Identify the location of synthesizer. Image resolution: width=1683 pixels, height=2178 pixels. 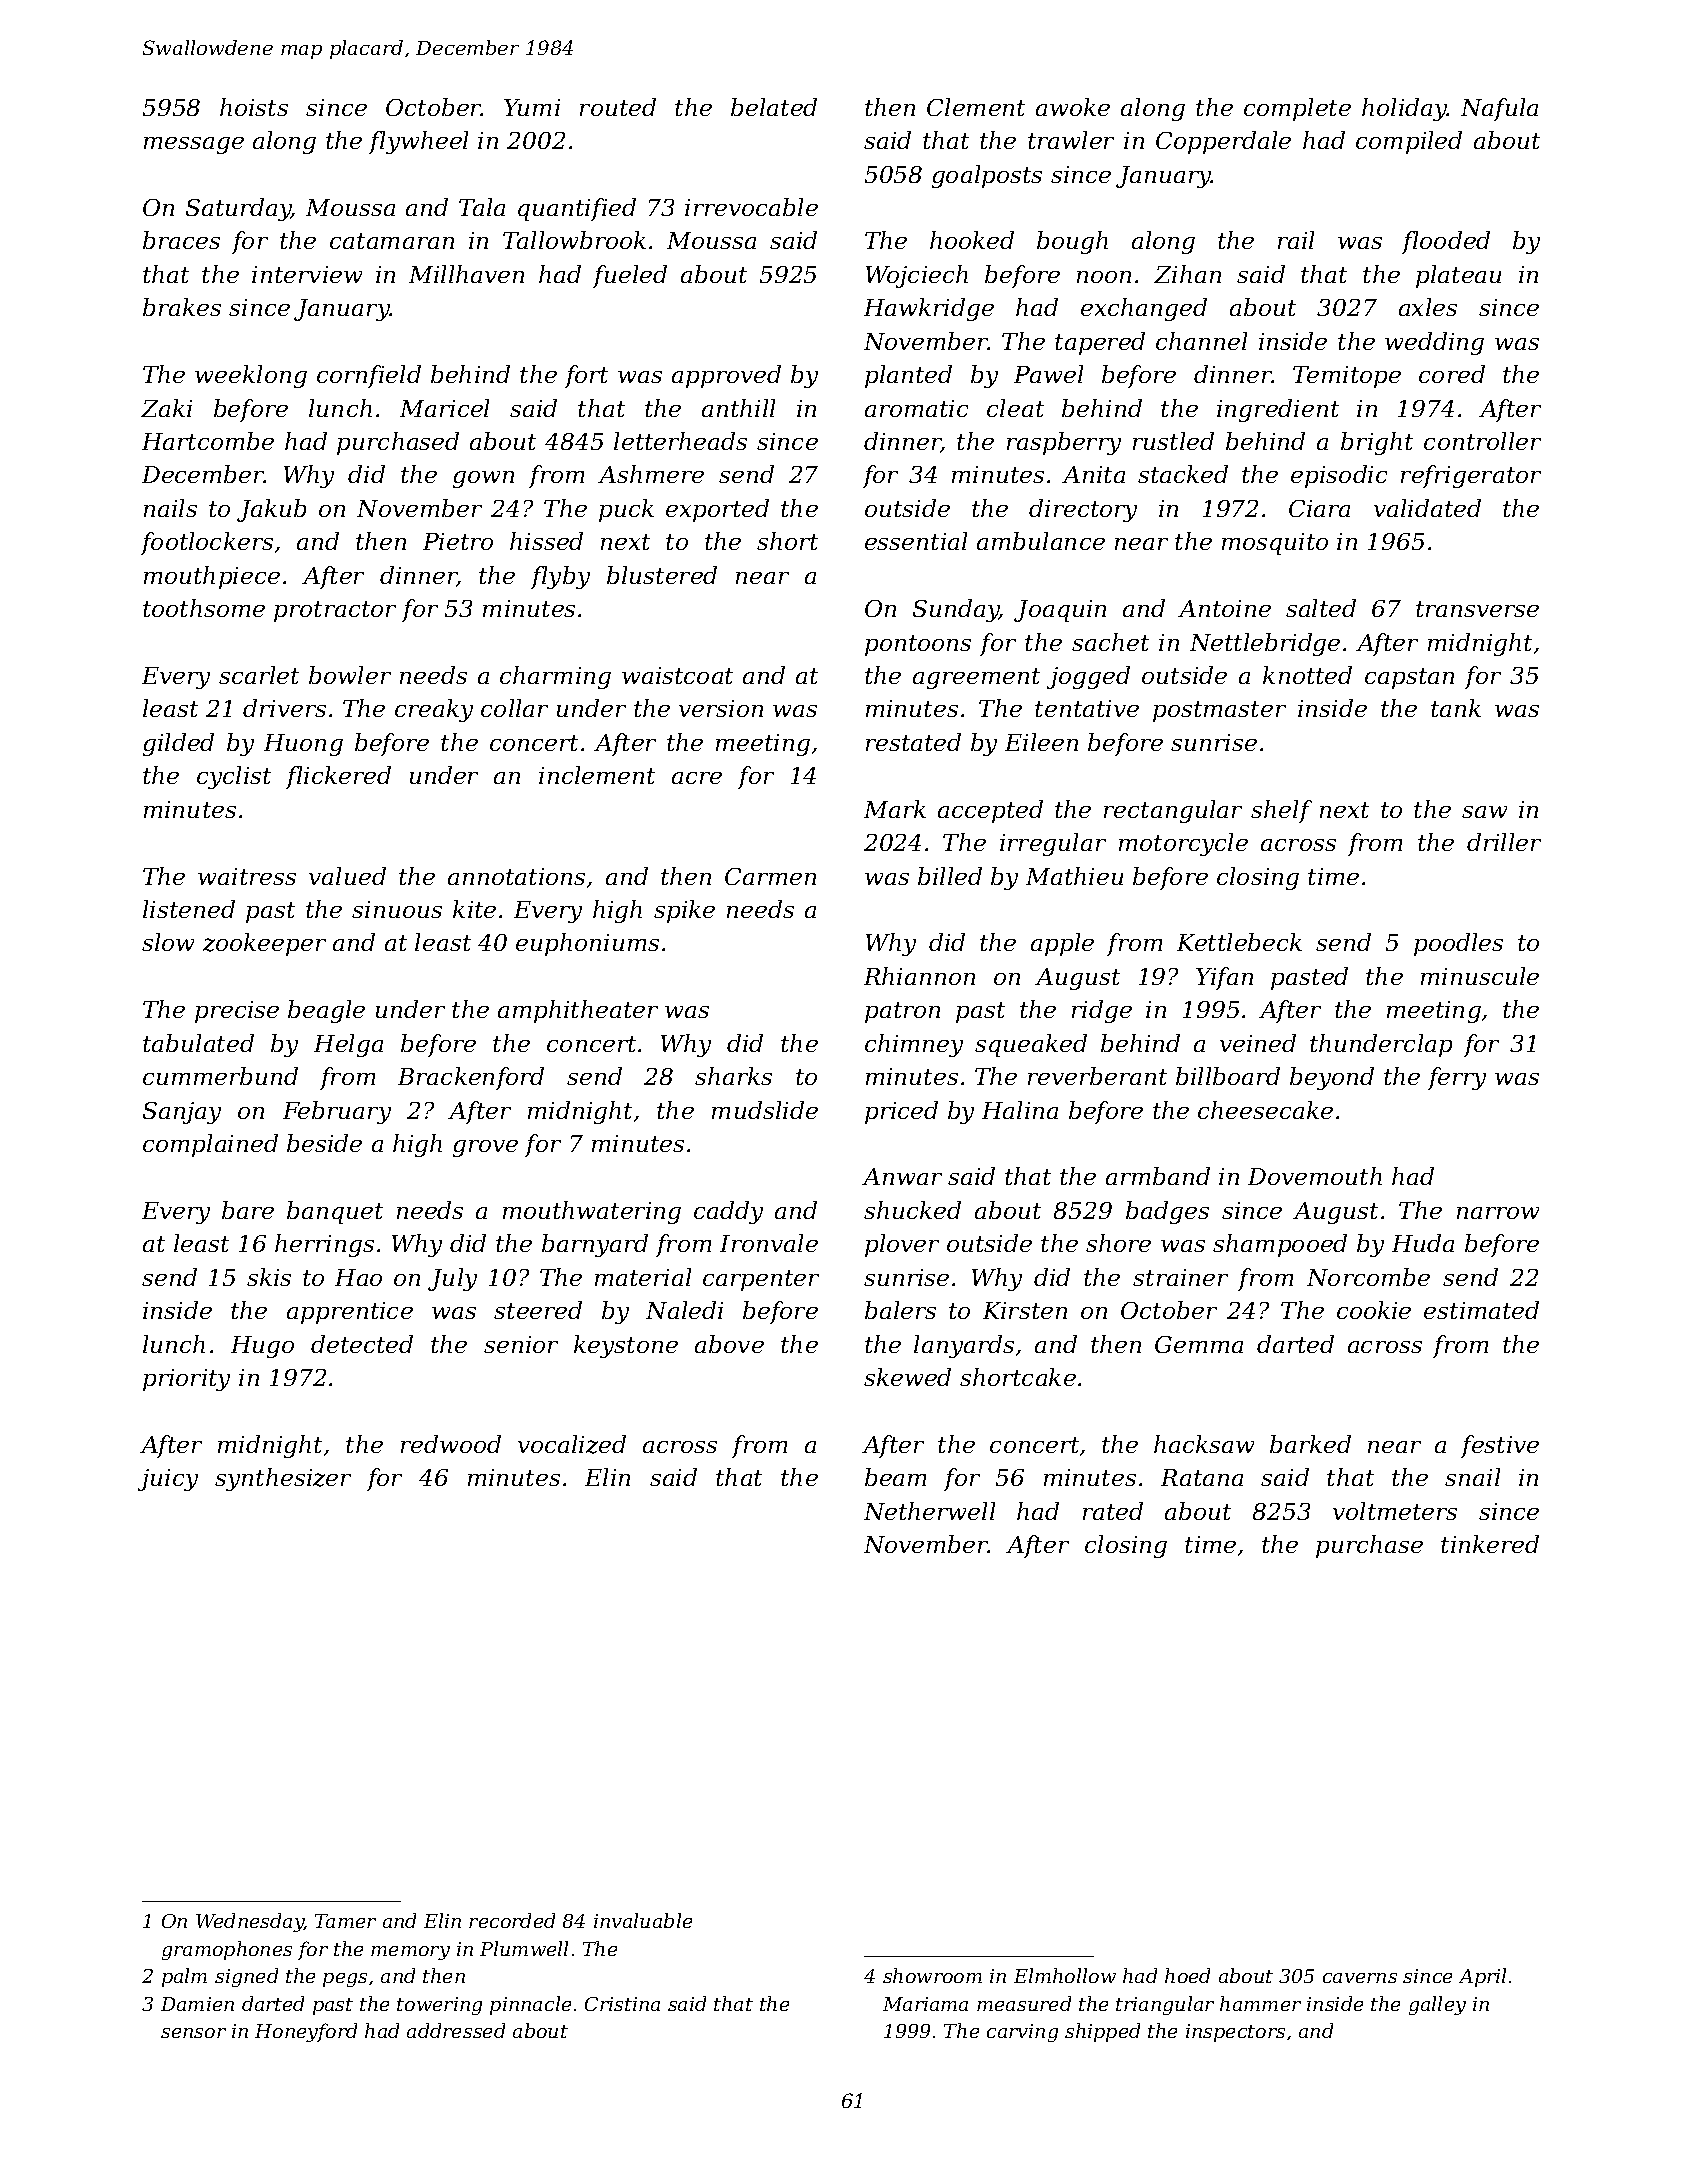
(283, 1479).
